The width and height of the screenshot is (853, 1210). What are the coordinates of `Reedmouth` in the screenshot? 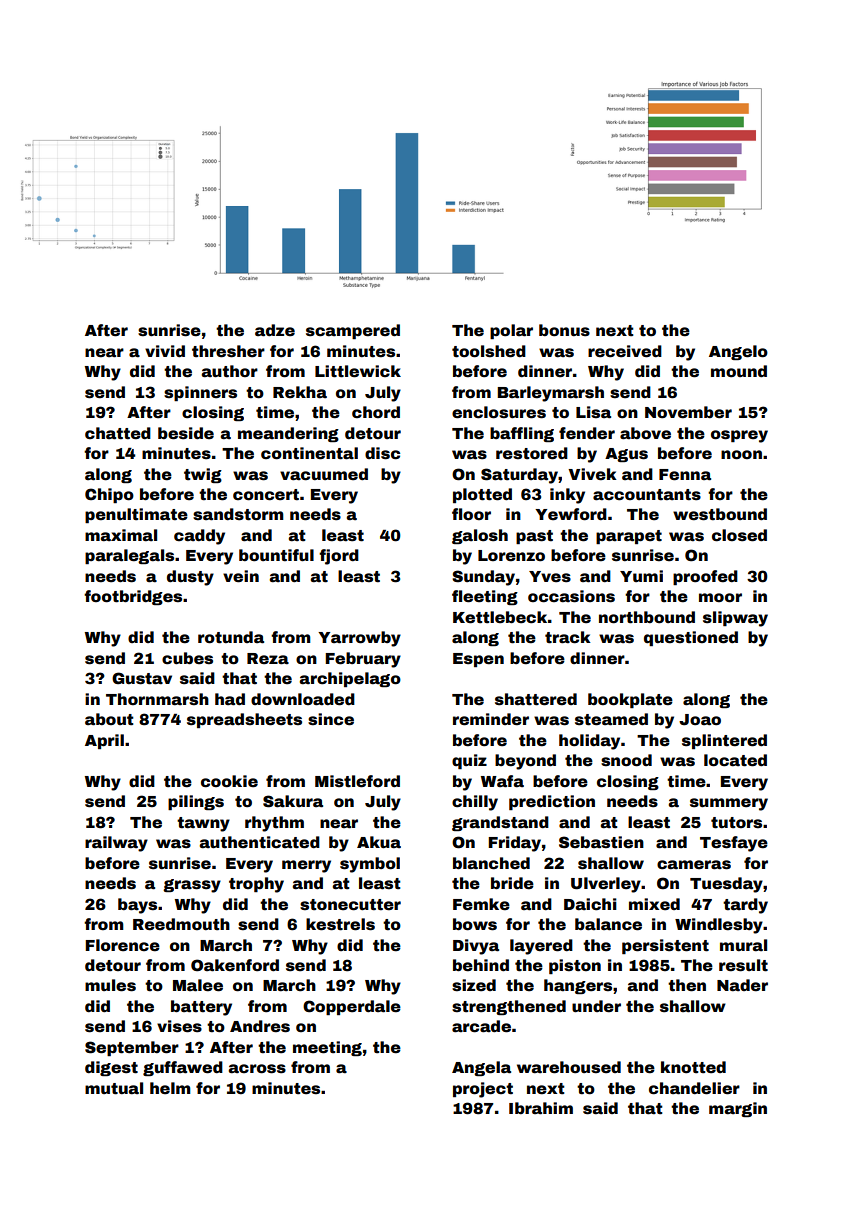 It's located at (181, 924).
